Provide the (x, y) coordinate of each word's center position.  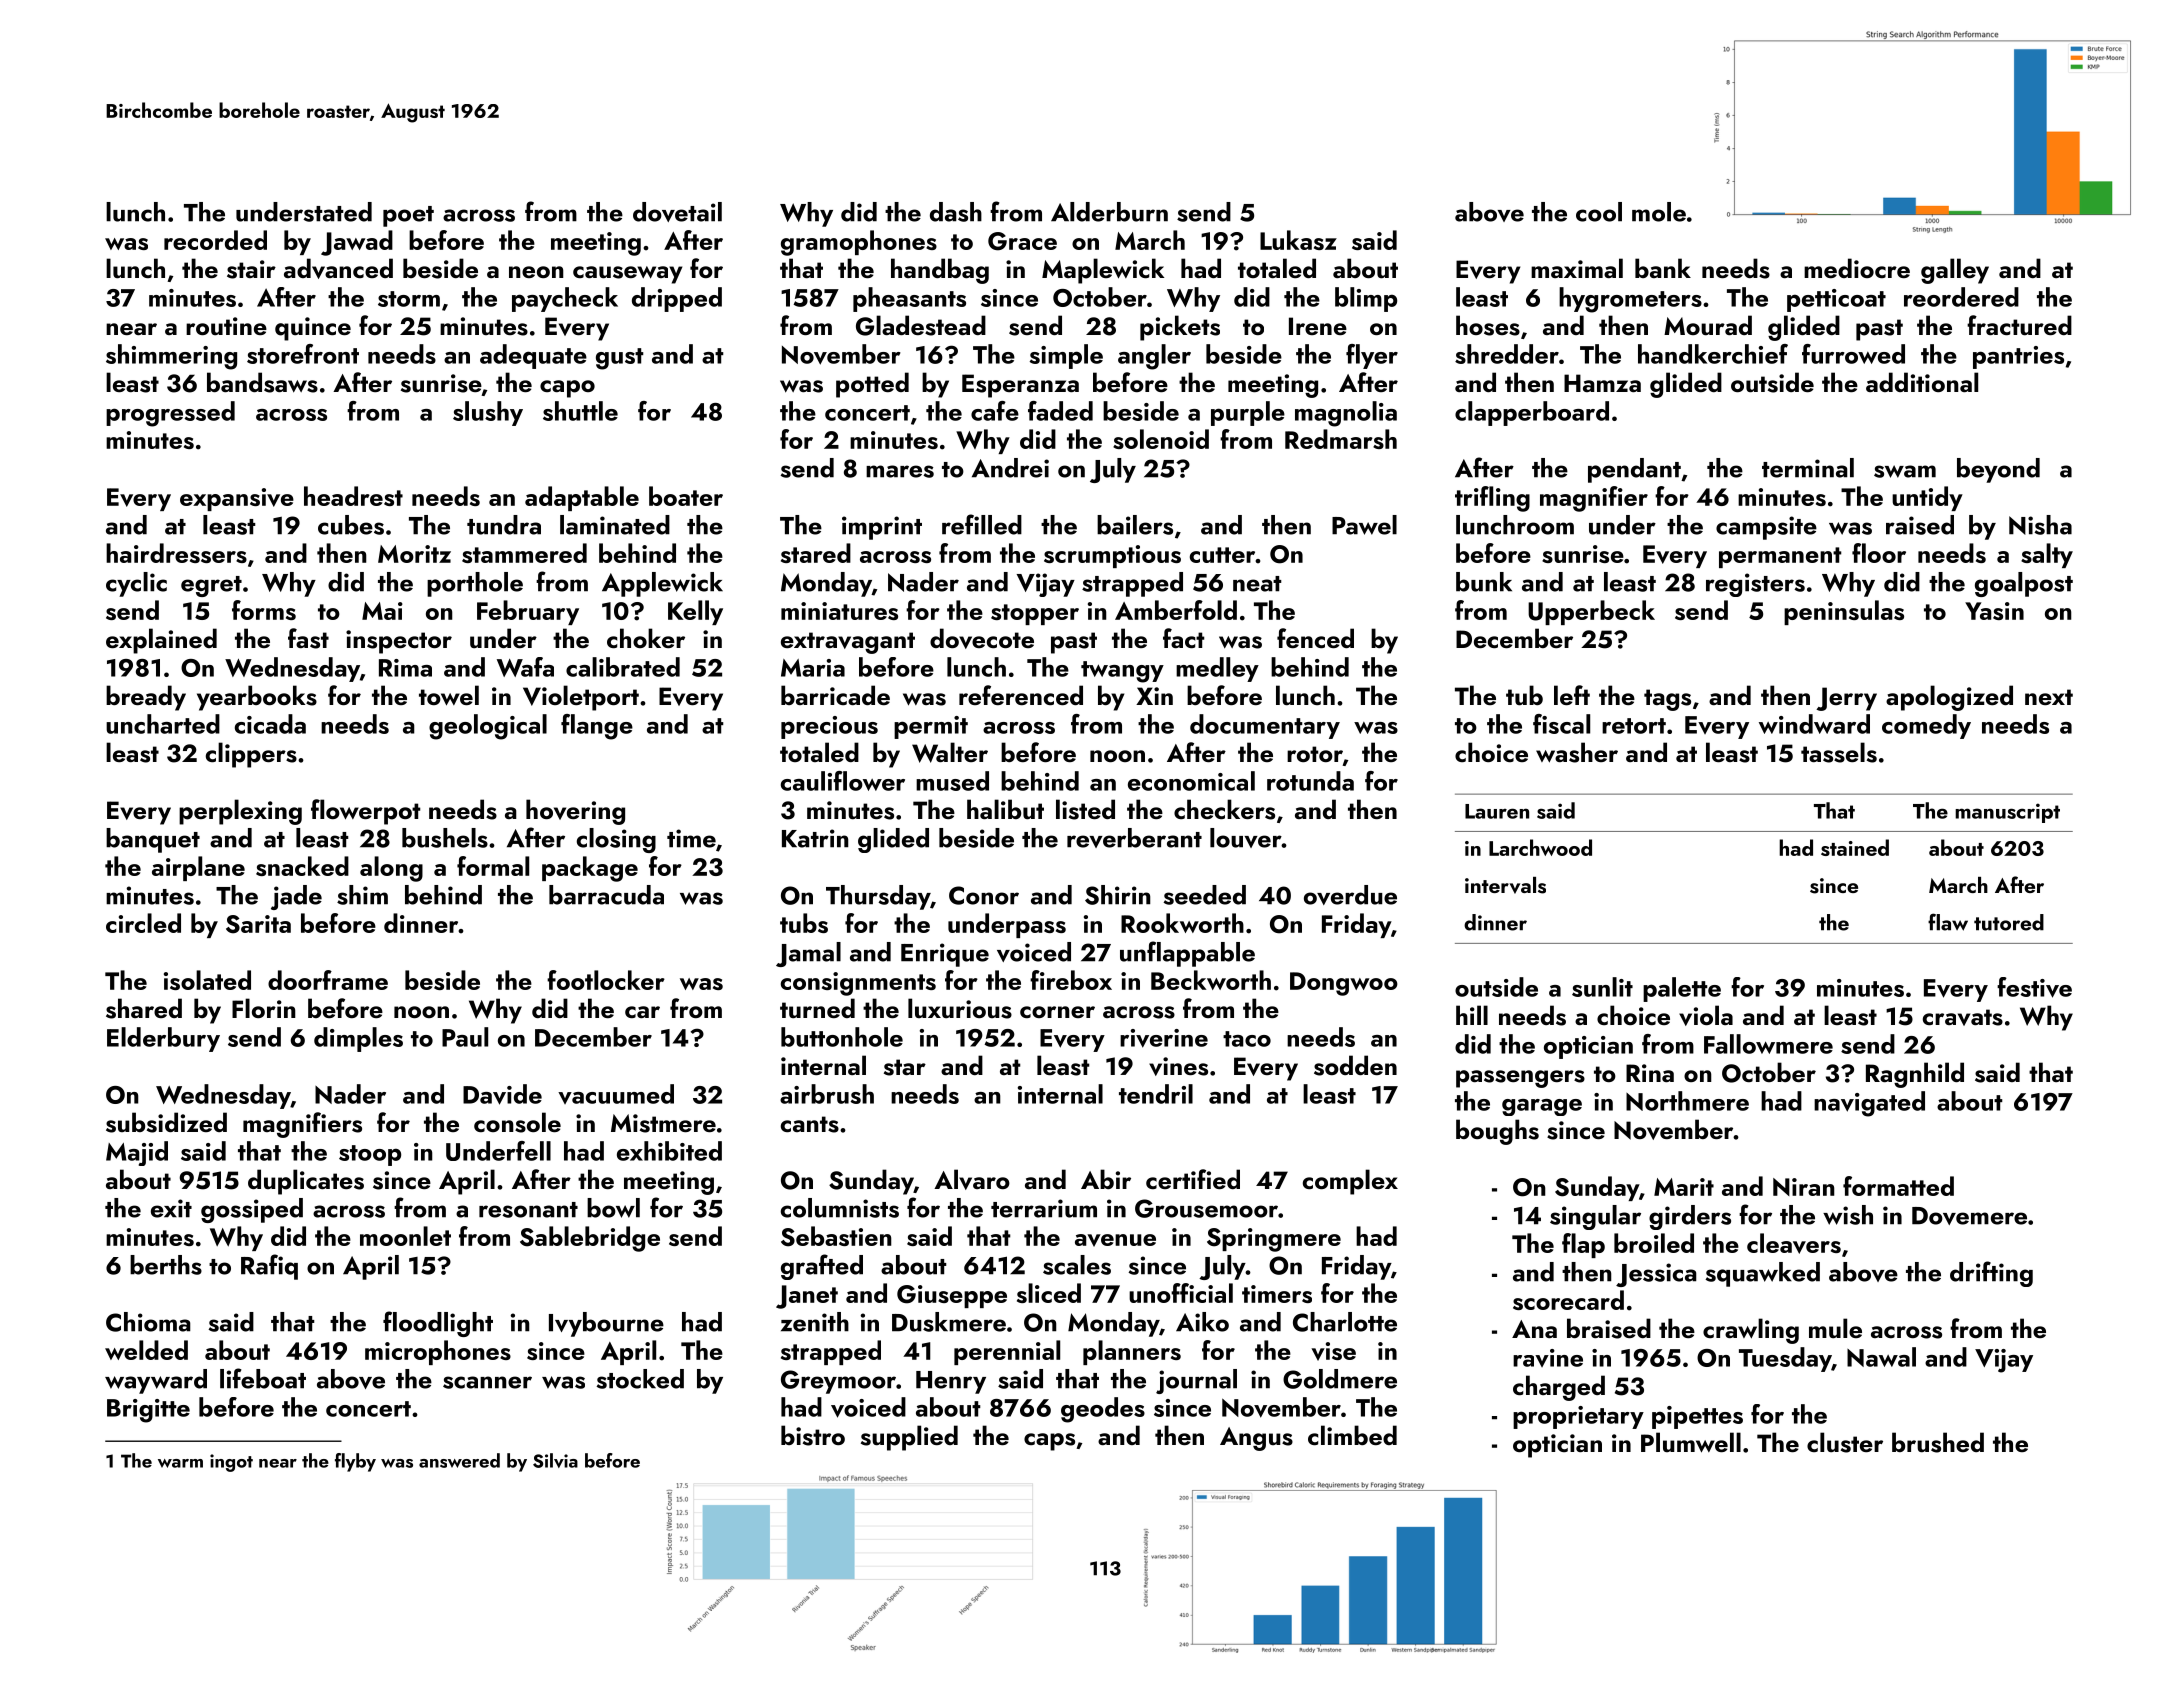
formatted (1898, 1186)
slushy (488, 413)
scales (1077, 1265)
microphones (438, 1352)
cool (1599, 212)
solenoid (1161, 439)
